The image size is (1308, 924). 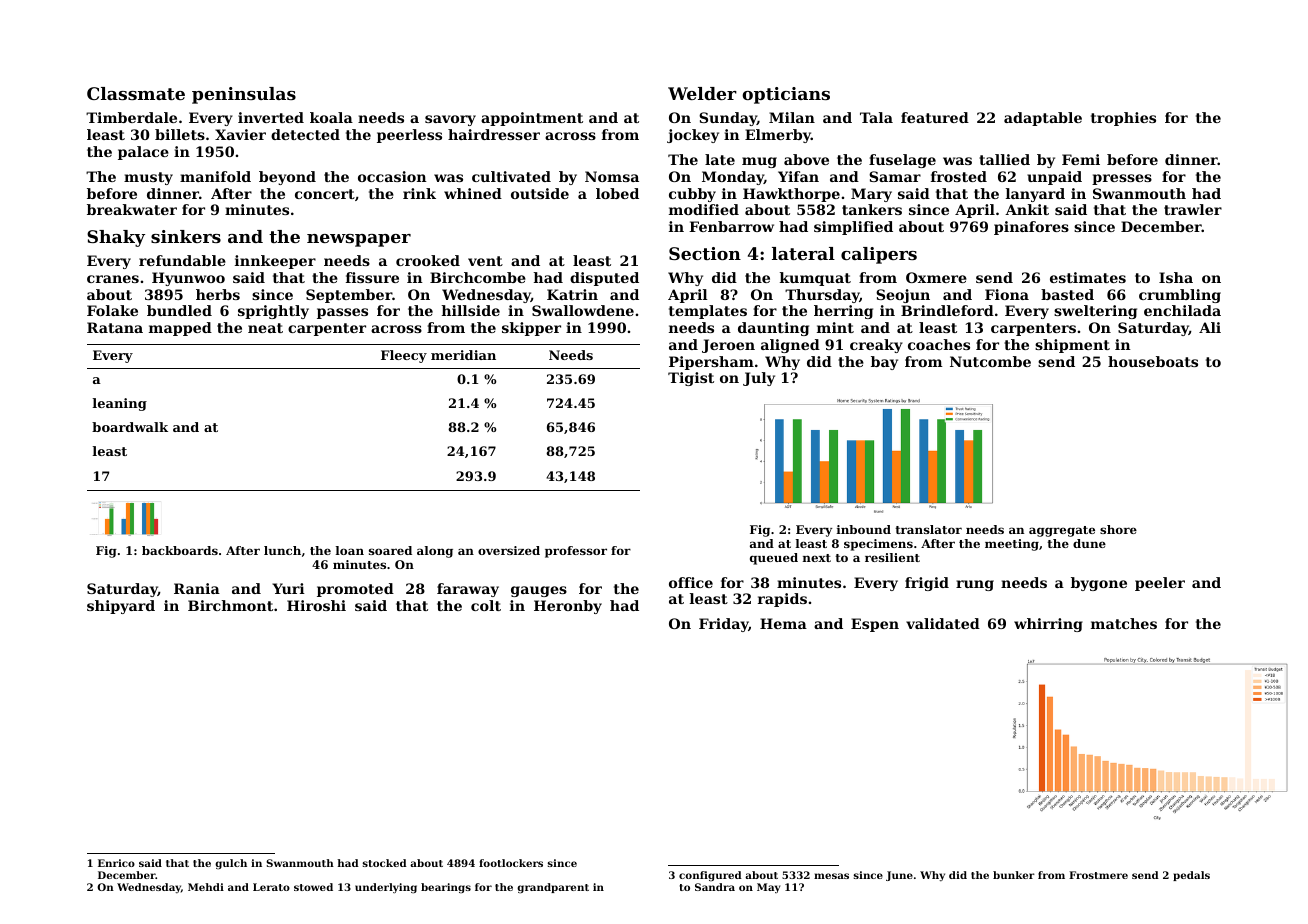 I want to click on validated, so click(x=943, y=623).
